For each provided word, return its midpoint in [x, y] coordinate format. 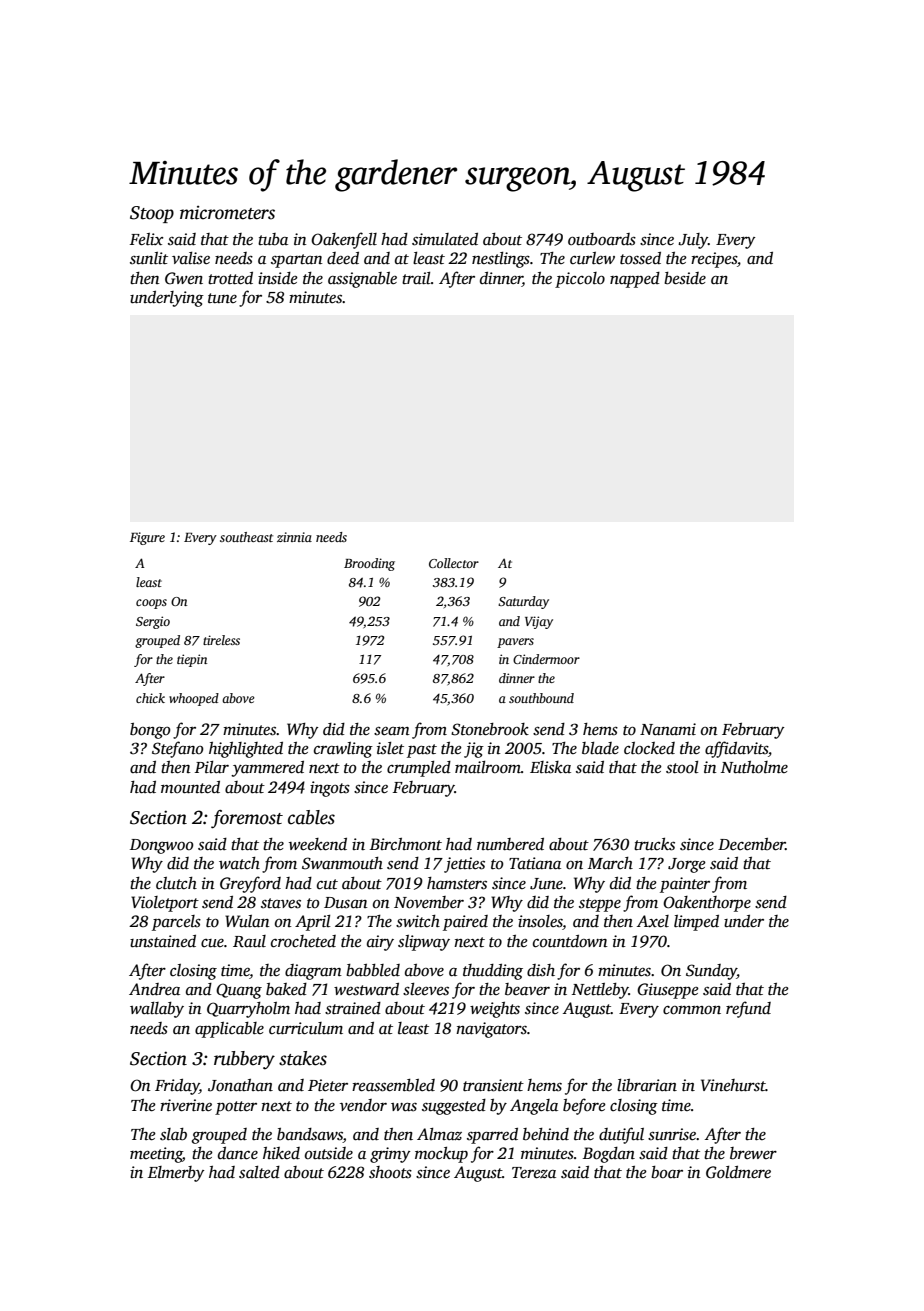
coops [151, 604]
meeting [156, 1155]
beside [685, 278]
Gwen [184, 278]
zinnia [294, 537]
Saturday [523, 602]
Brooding [369, 564]
